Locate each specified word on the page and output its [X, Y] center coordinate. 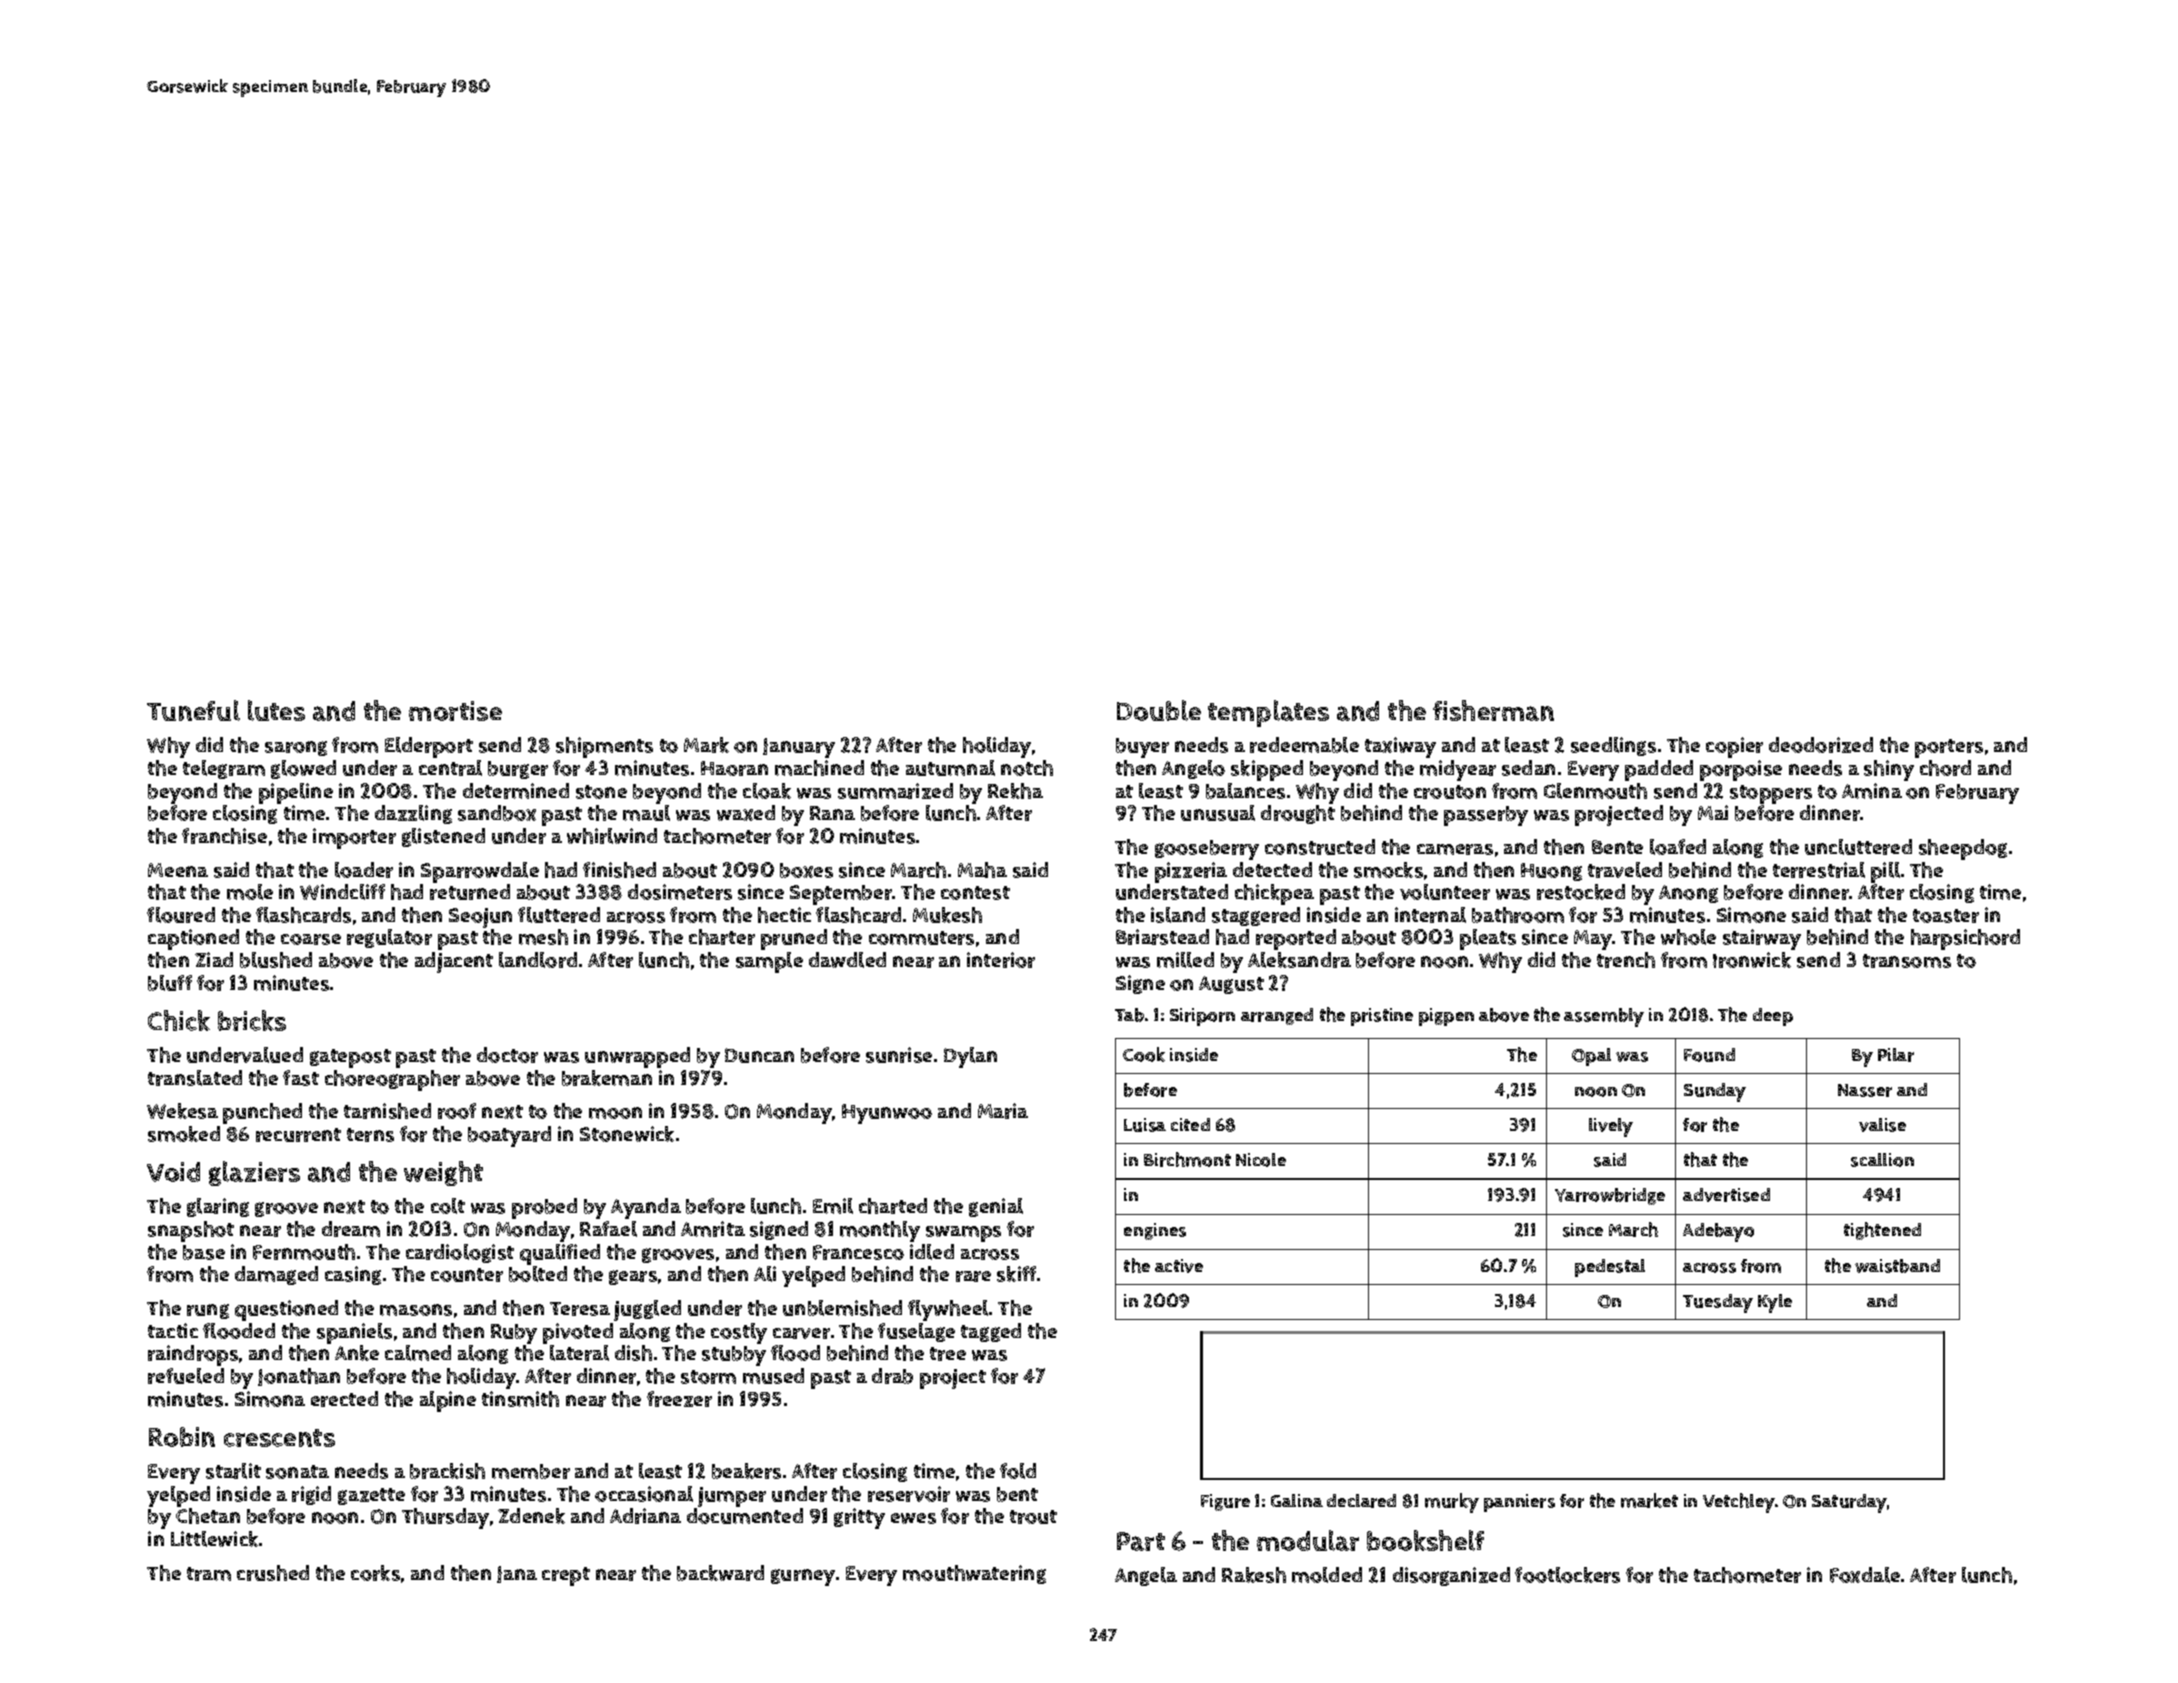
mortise [455, 711]
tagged [991, 1332]
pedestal [1610, 1268]
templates [1268, 713]
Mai [1713, 812]
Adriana [645, 1516]
